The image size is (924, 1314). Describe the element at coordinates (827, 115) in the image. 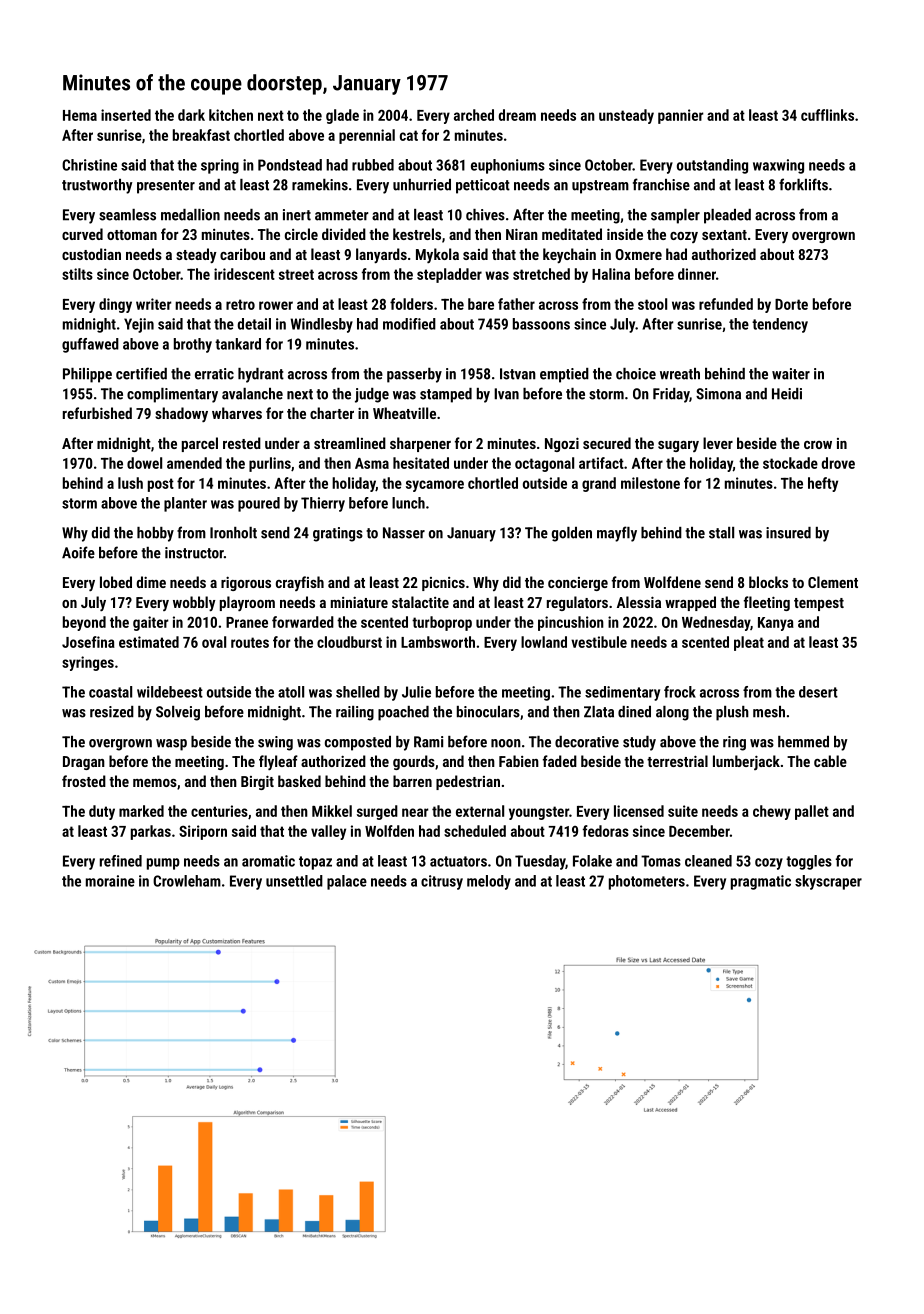

I see `cufflinks` at that location.
